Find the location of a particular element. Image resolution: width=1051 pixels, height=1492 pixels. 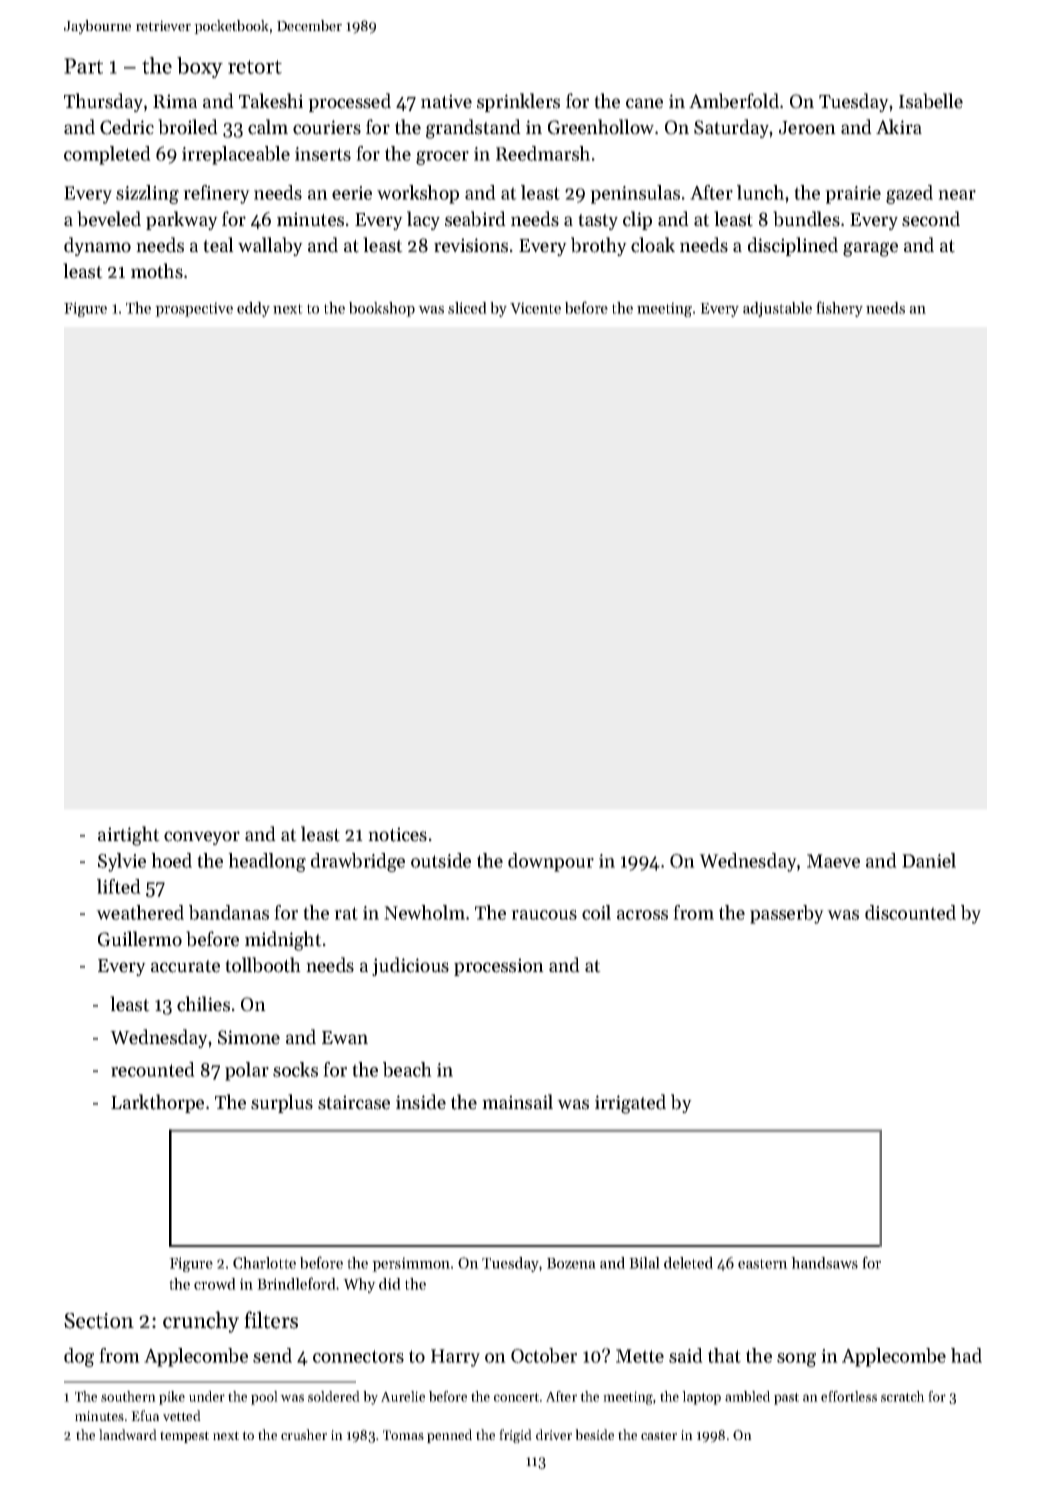

prospective is located at coordinates (194, 309).
